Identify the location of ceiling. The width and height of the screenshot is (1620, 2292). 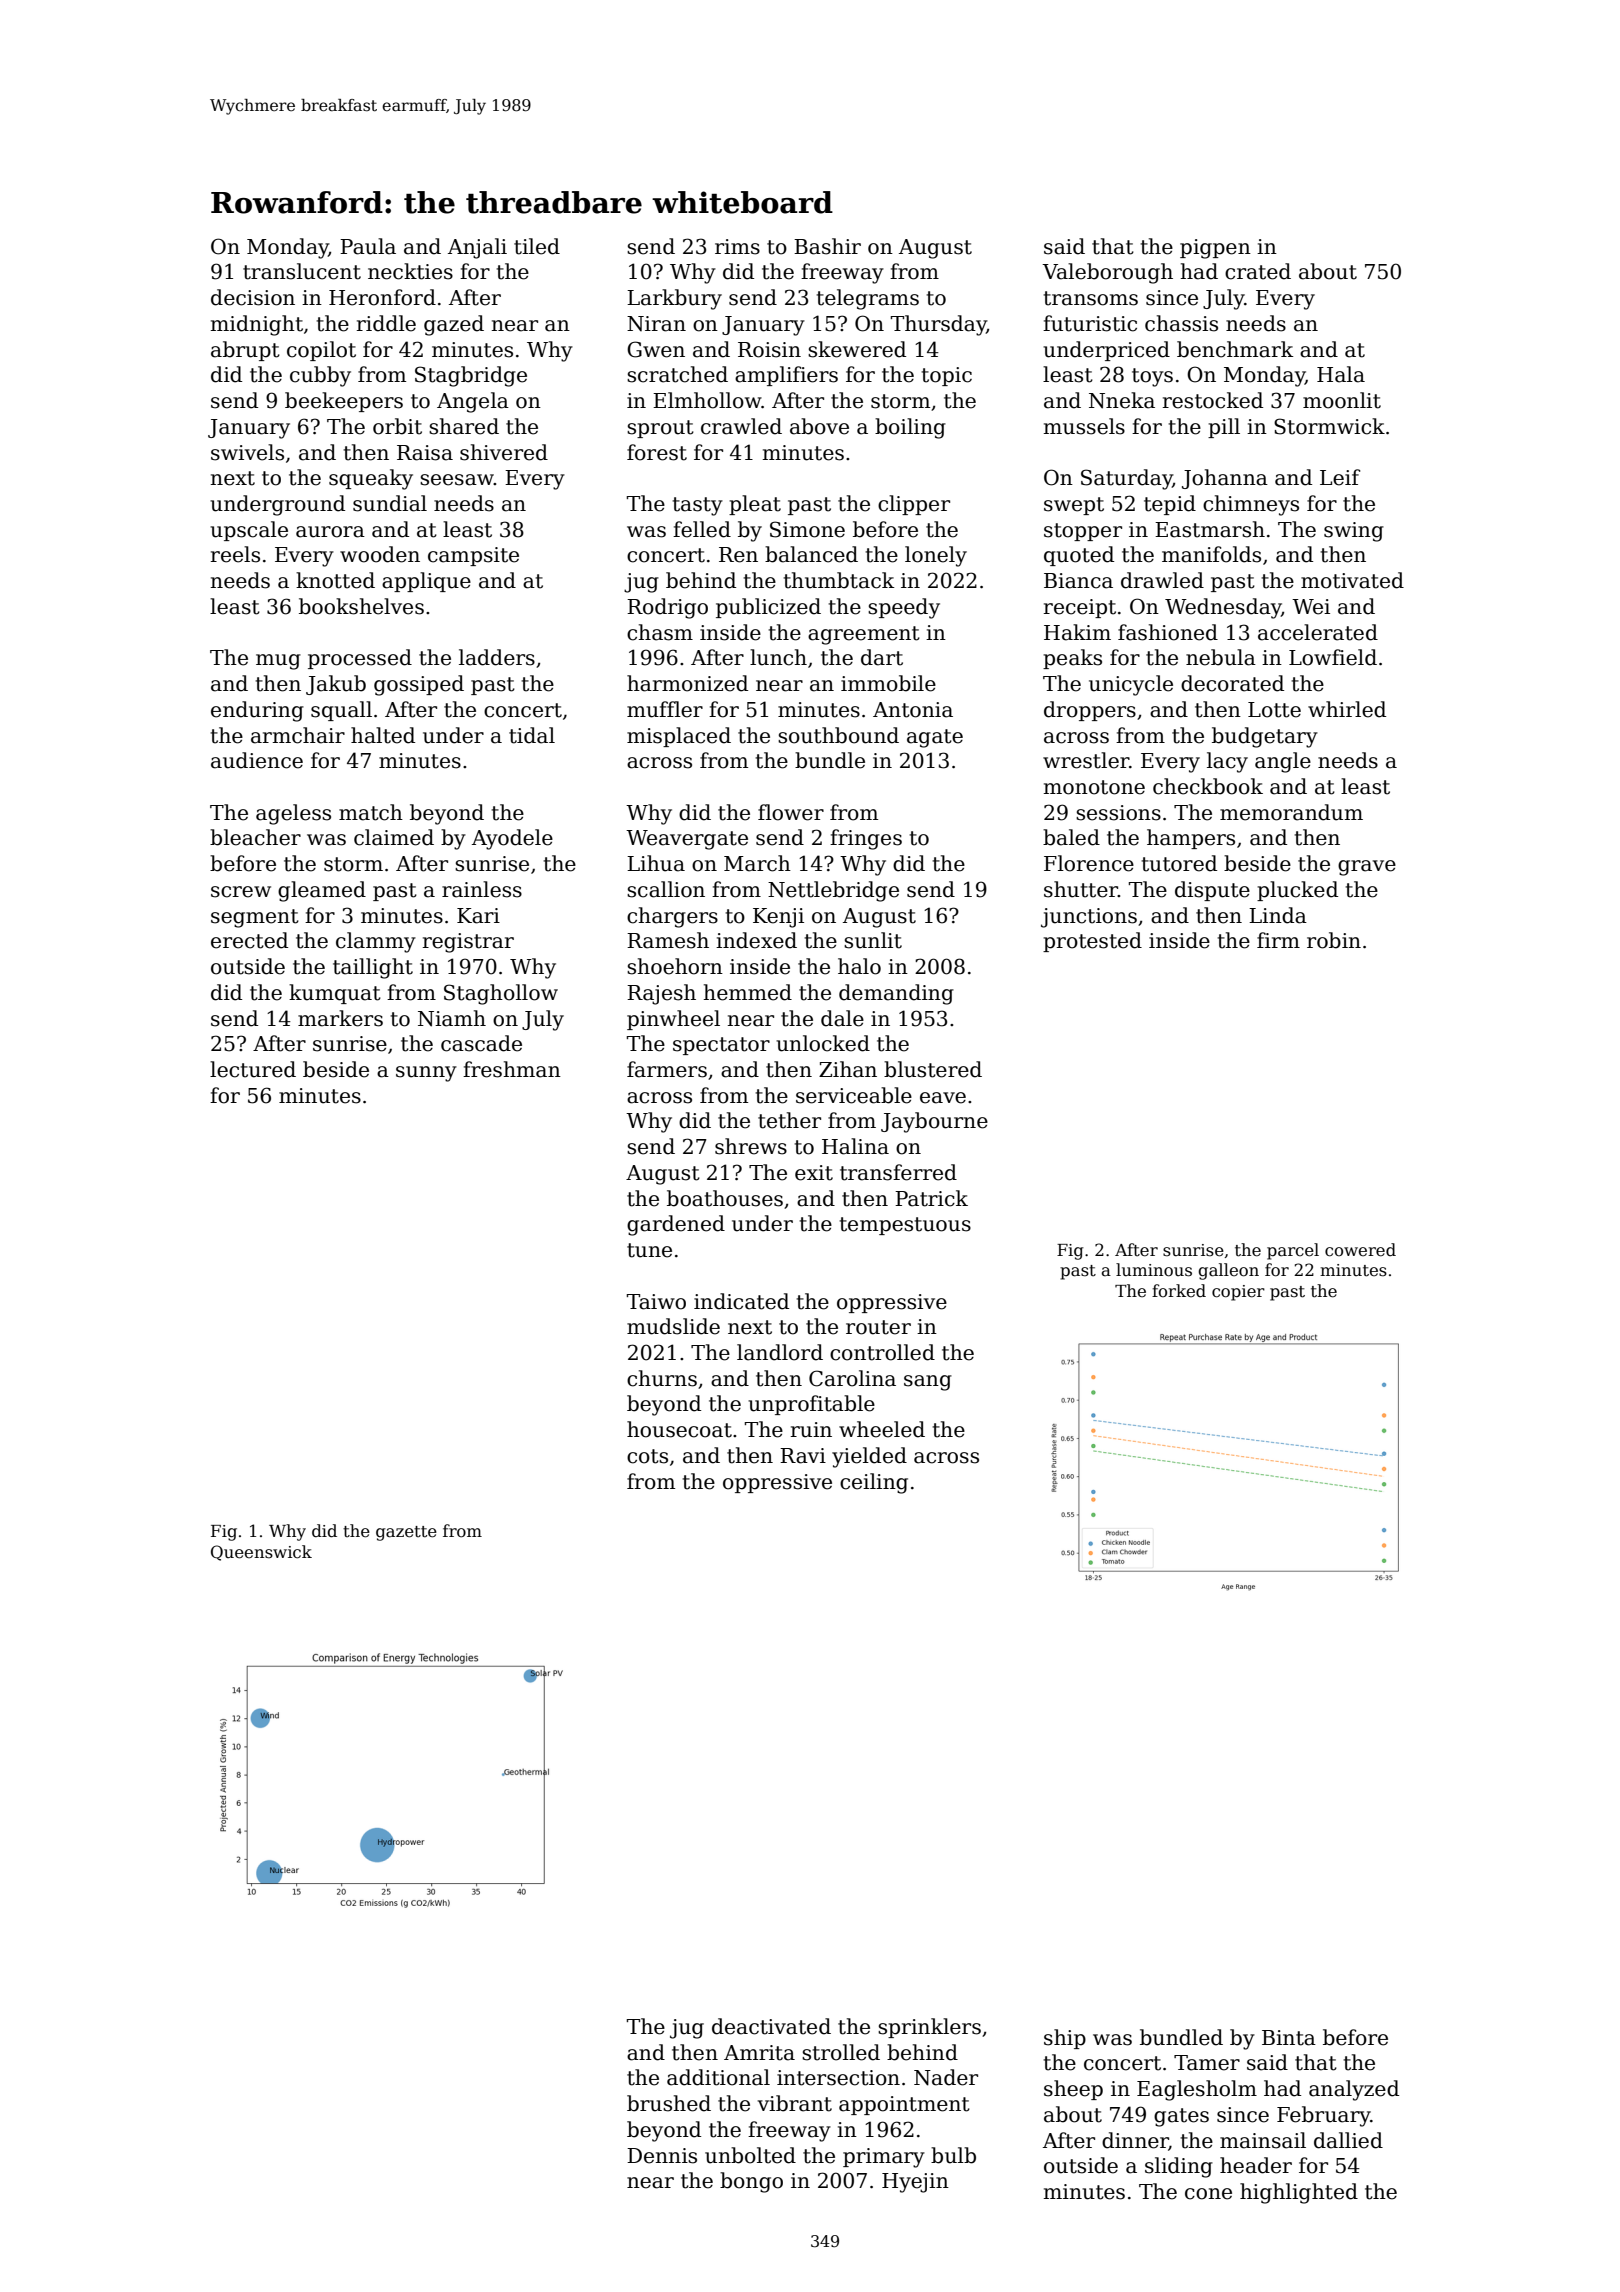
(874, 1483).
